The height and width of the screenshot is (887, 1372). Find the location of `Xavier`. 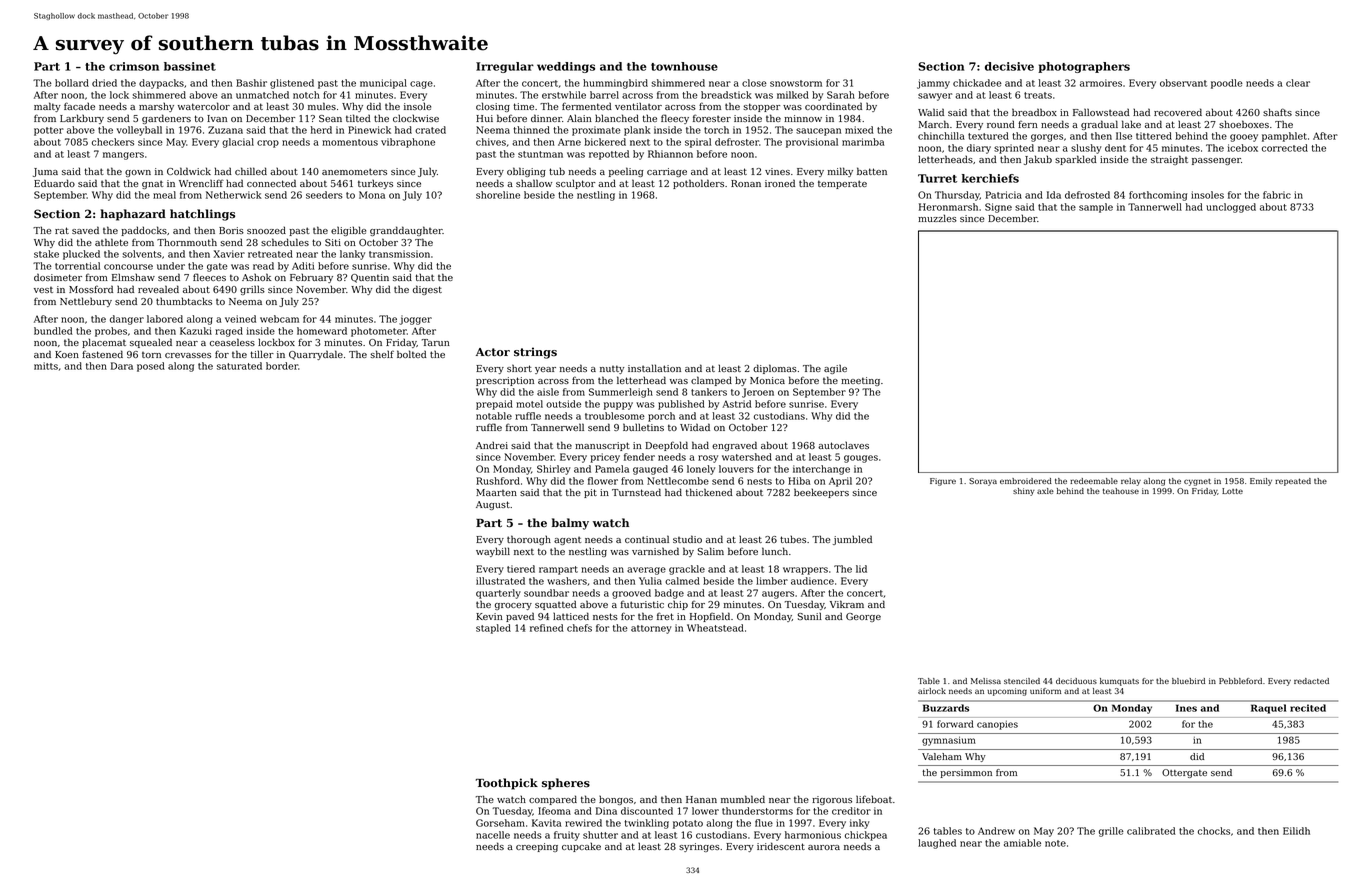

Xavier is located at coordinates (229, 254).
